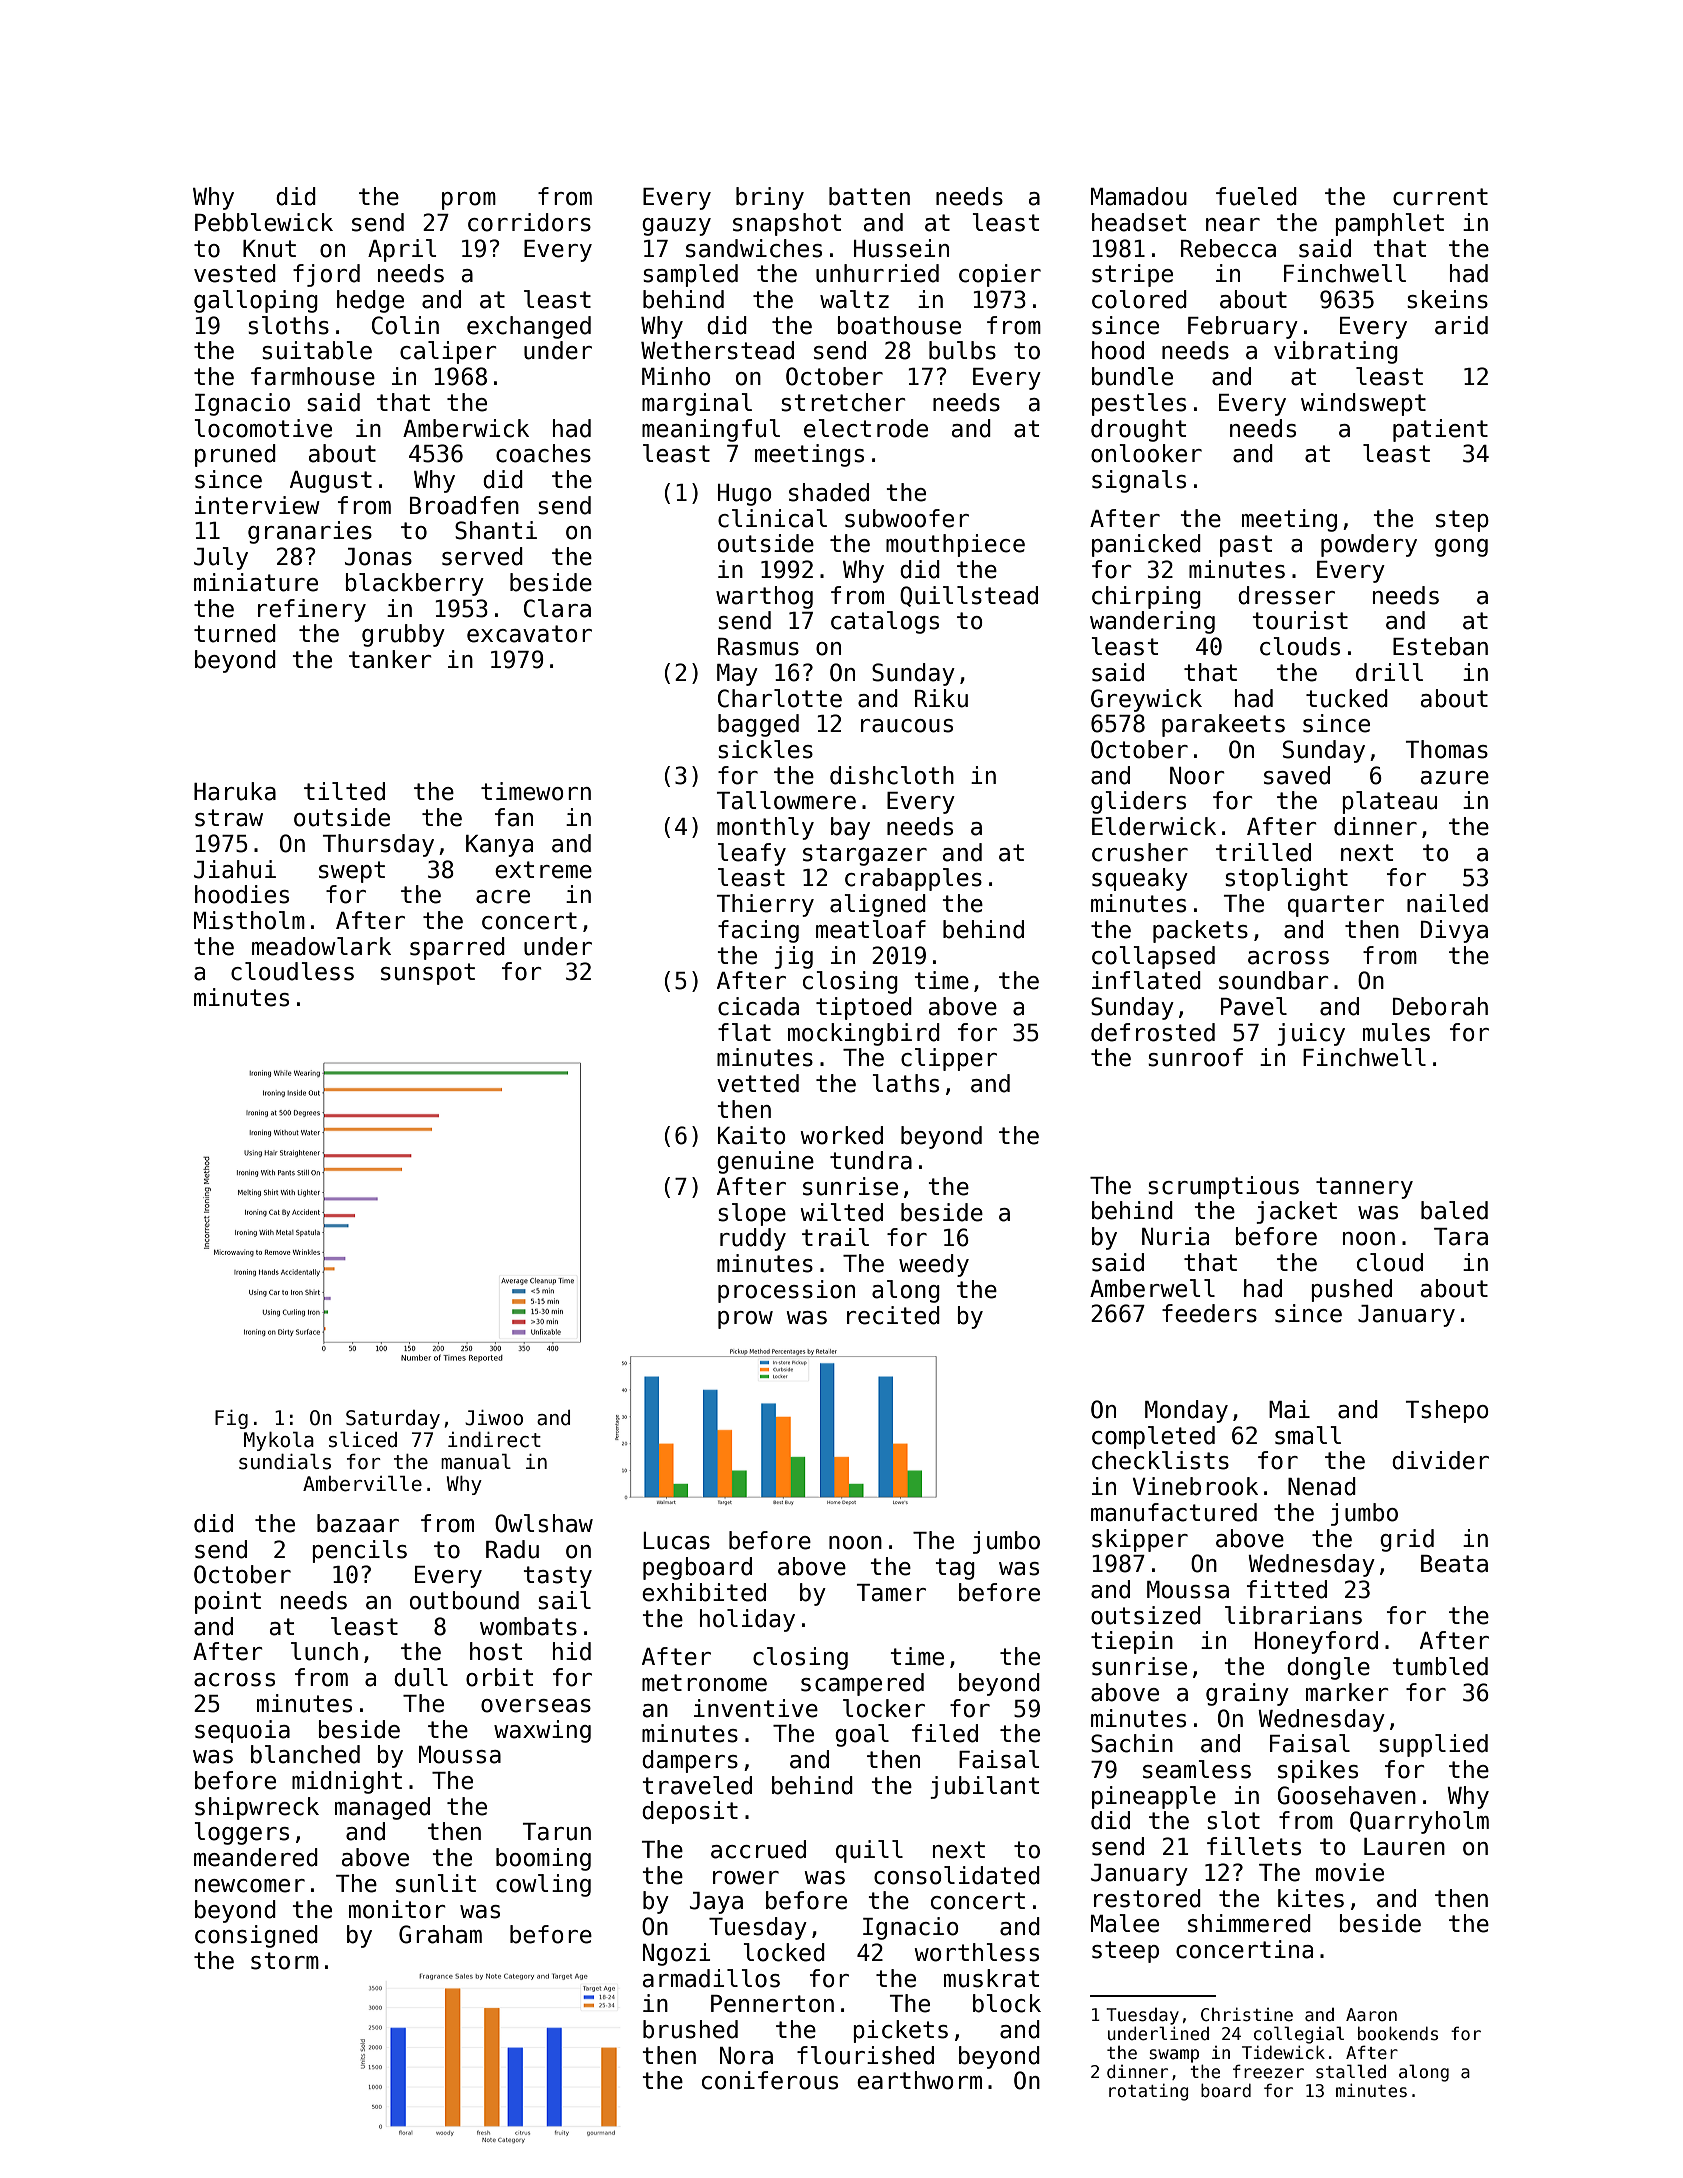  I want to click on stalled, so click(1351, 2071).
